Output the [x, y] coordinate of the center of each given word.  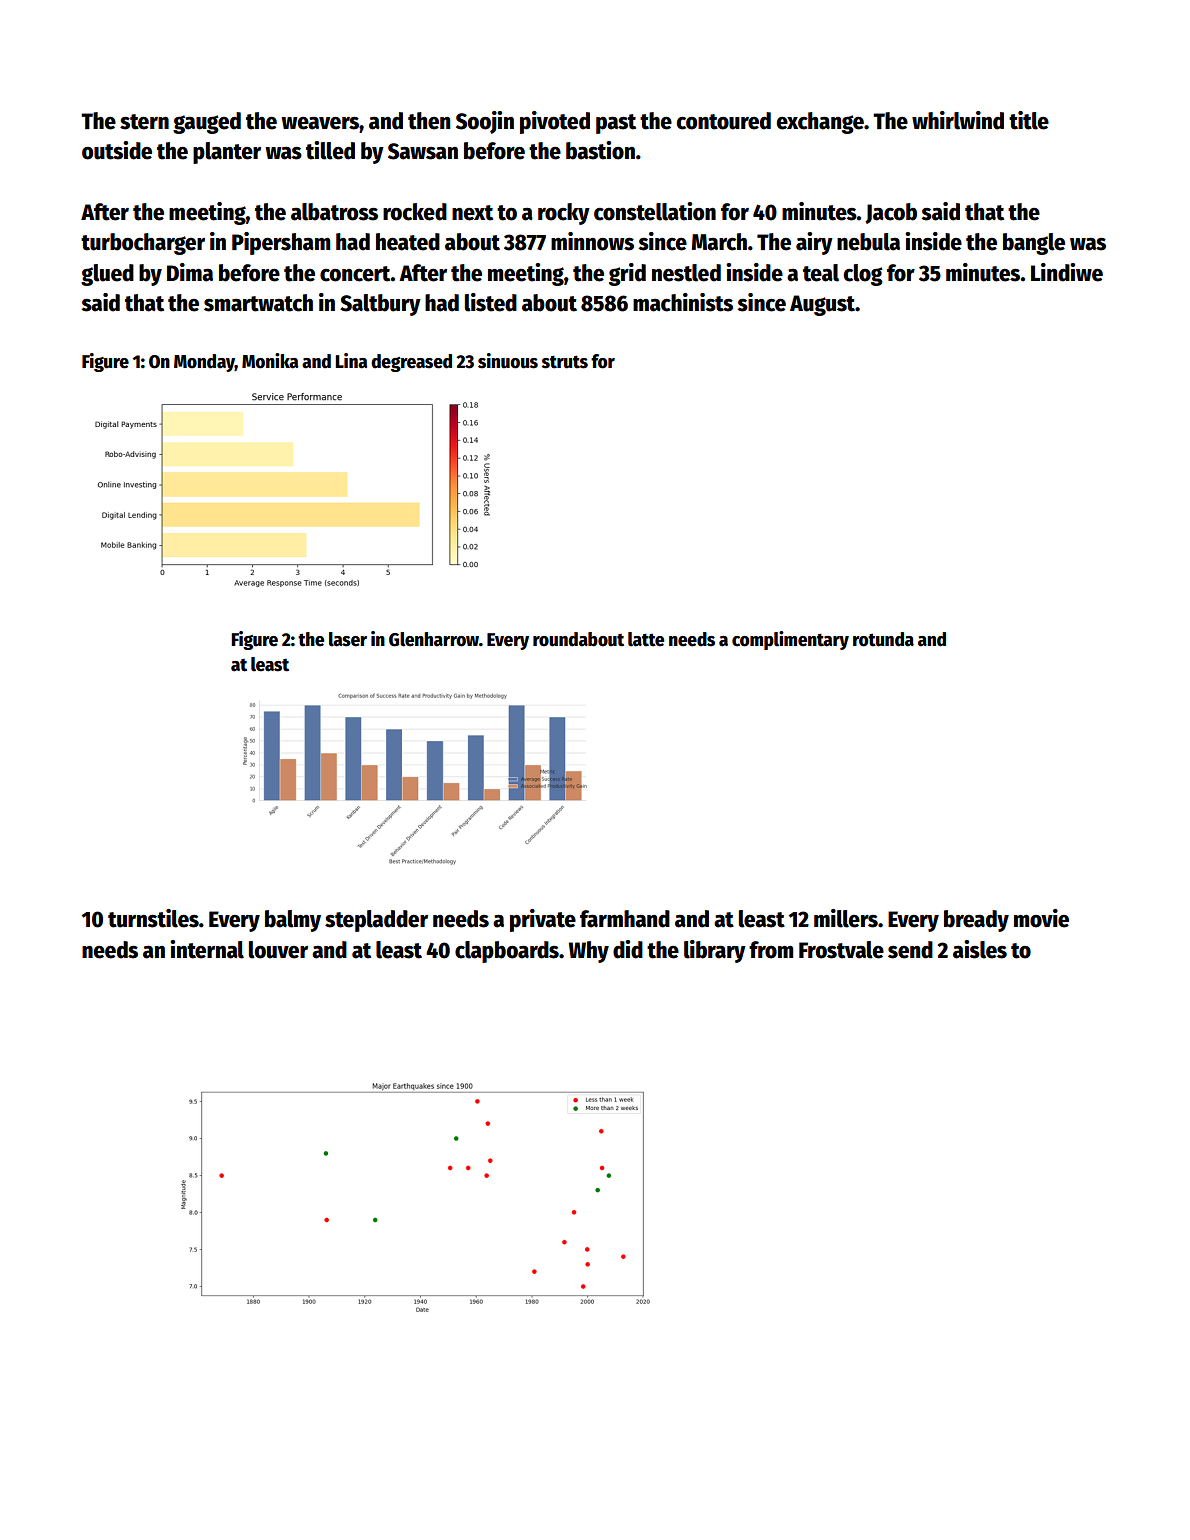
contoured [723, 121]
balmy [293, 921]
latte [646, 639]
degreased [411, 363]
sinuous [508, 361]
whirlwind [958, 120]
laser [348, 639]
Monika [270, 361]
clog [863, 275]
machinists [683, 302]
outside [117, 150]
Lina [351, 361]
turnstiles [153, 918]
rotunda [883, 639]
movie [1041, 918]
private [543, 920]
